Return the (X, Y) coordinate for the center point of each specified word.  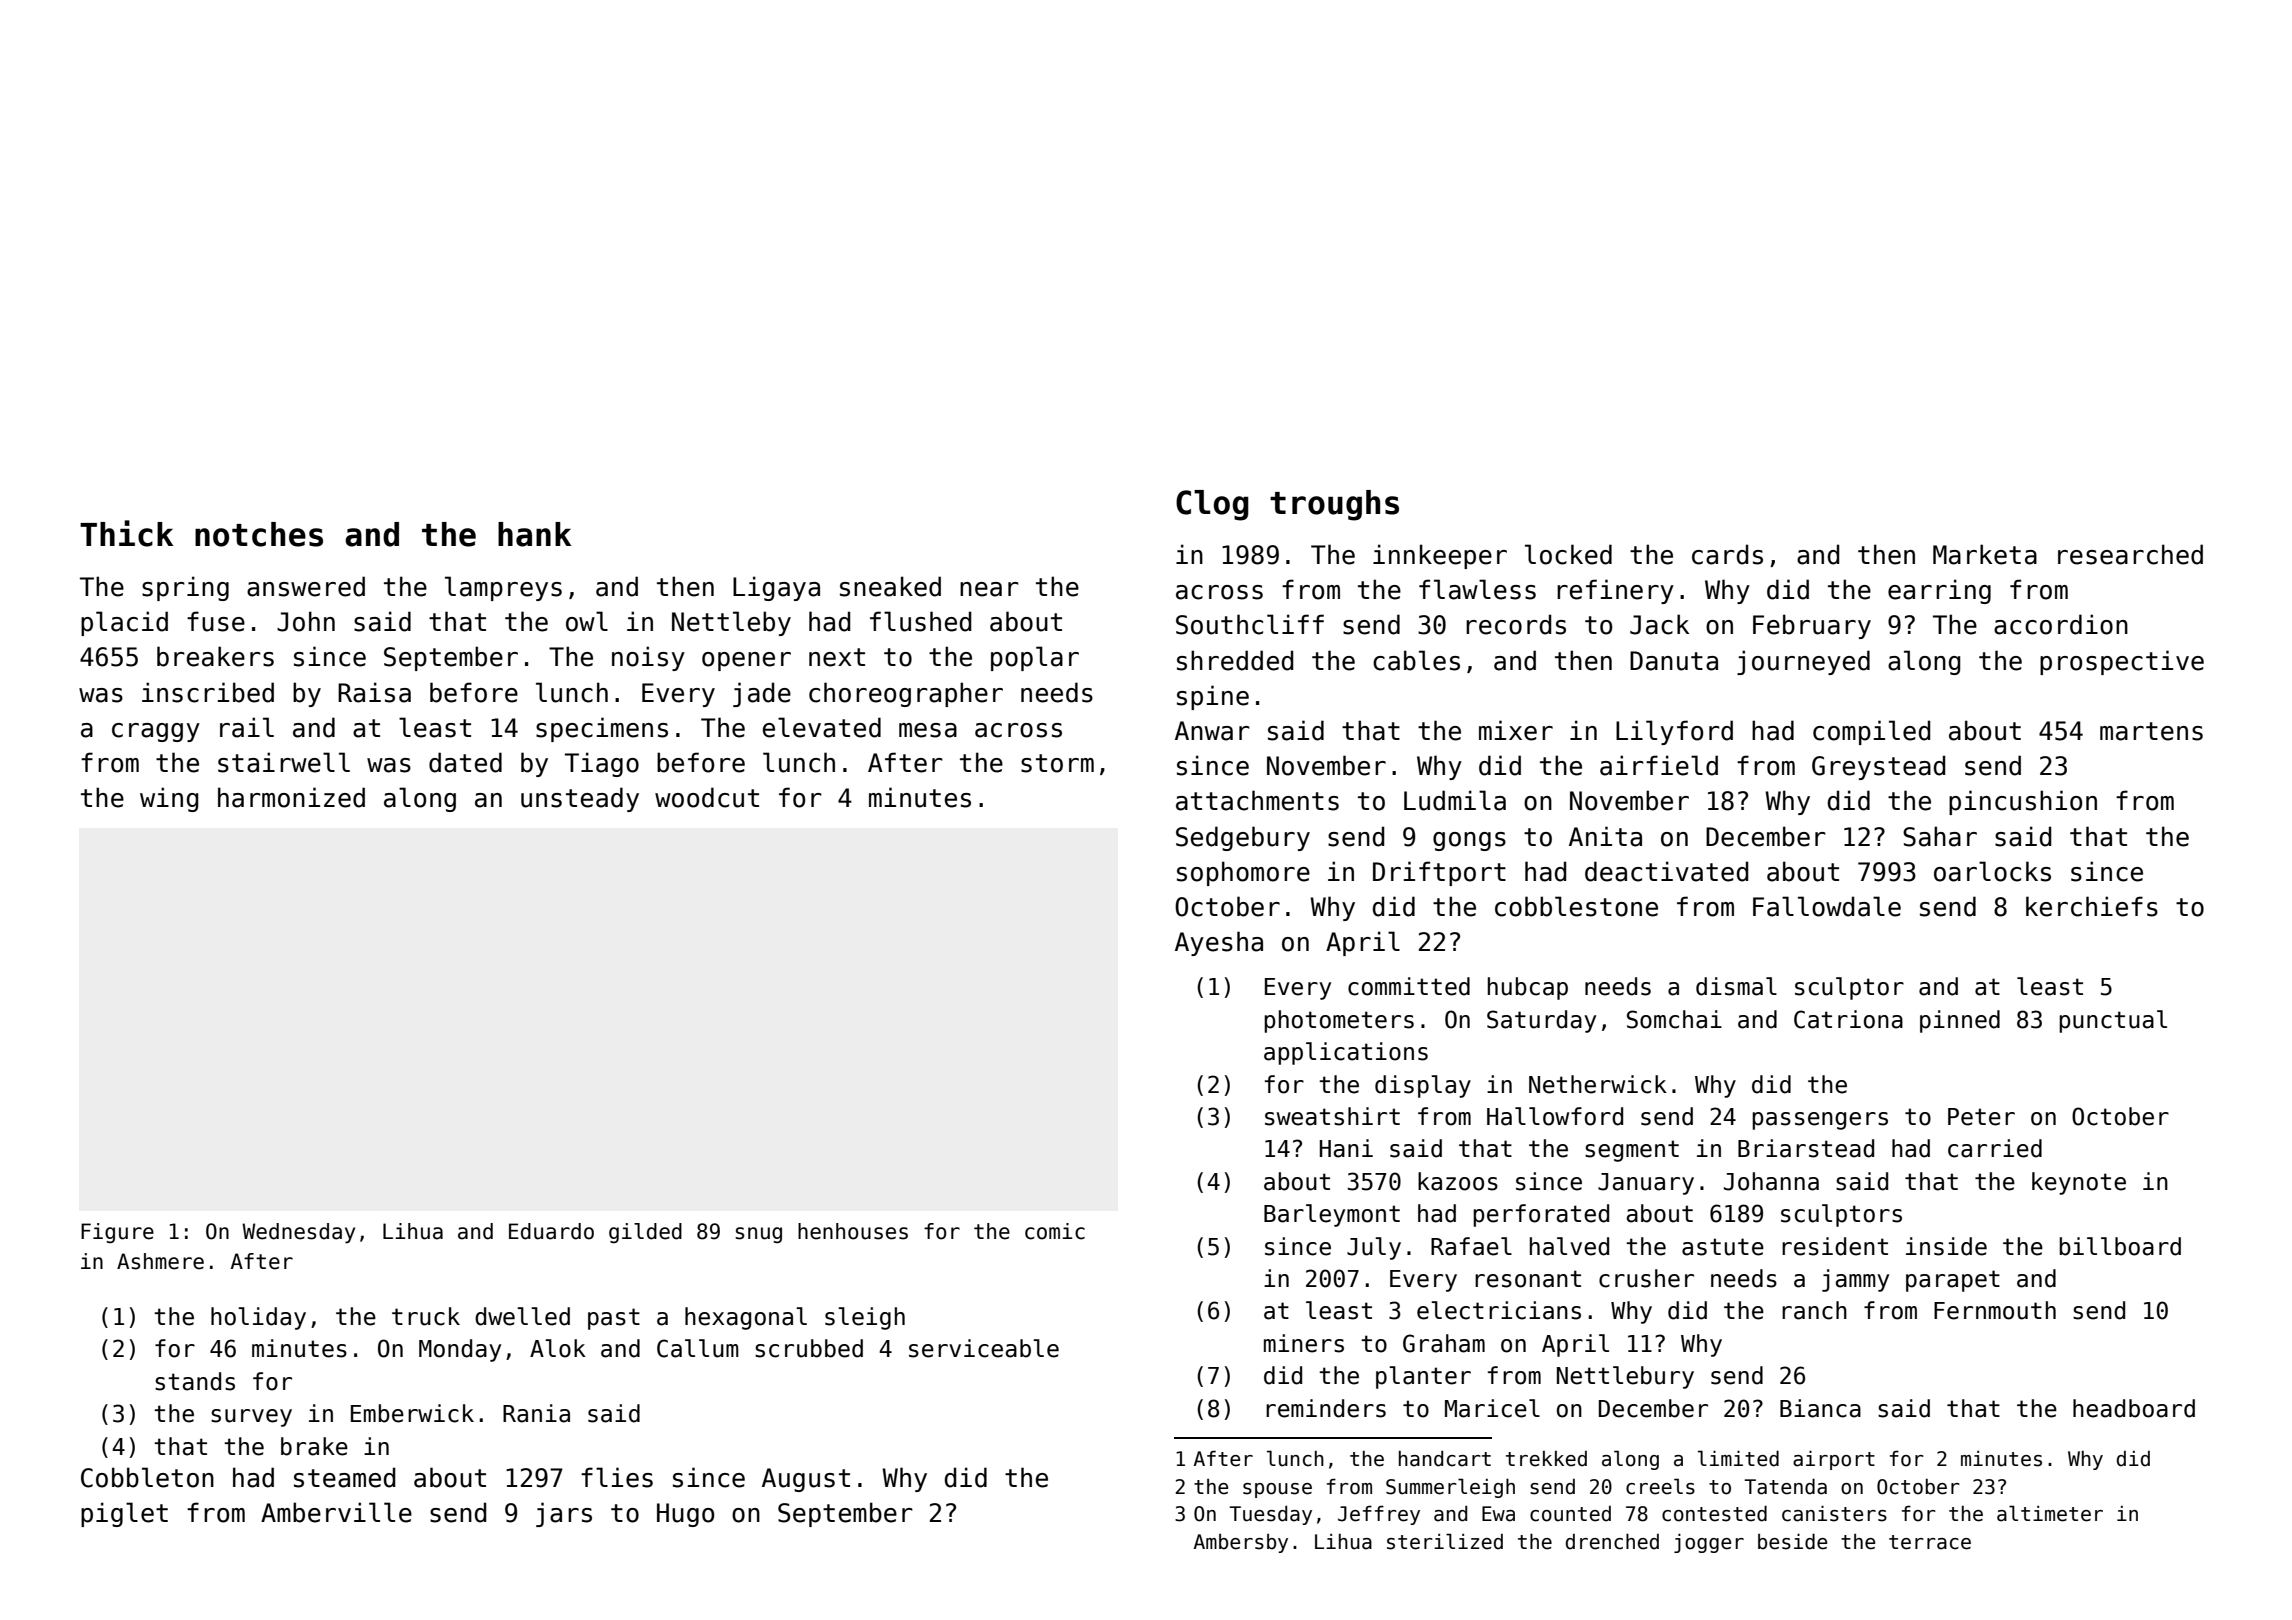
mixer (1516, 730)
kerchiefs (2092, 906)
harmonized (291, 797)
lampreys (503, 588)
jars (564, 1514)
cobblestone (1576, 906)
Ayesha (1219, 943)
